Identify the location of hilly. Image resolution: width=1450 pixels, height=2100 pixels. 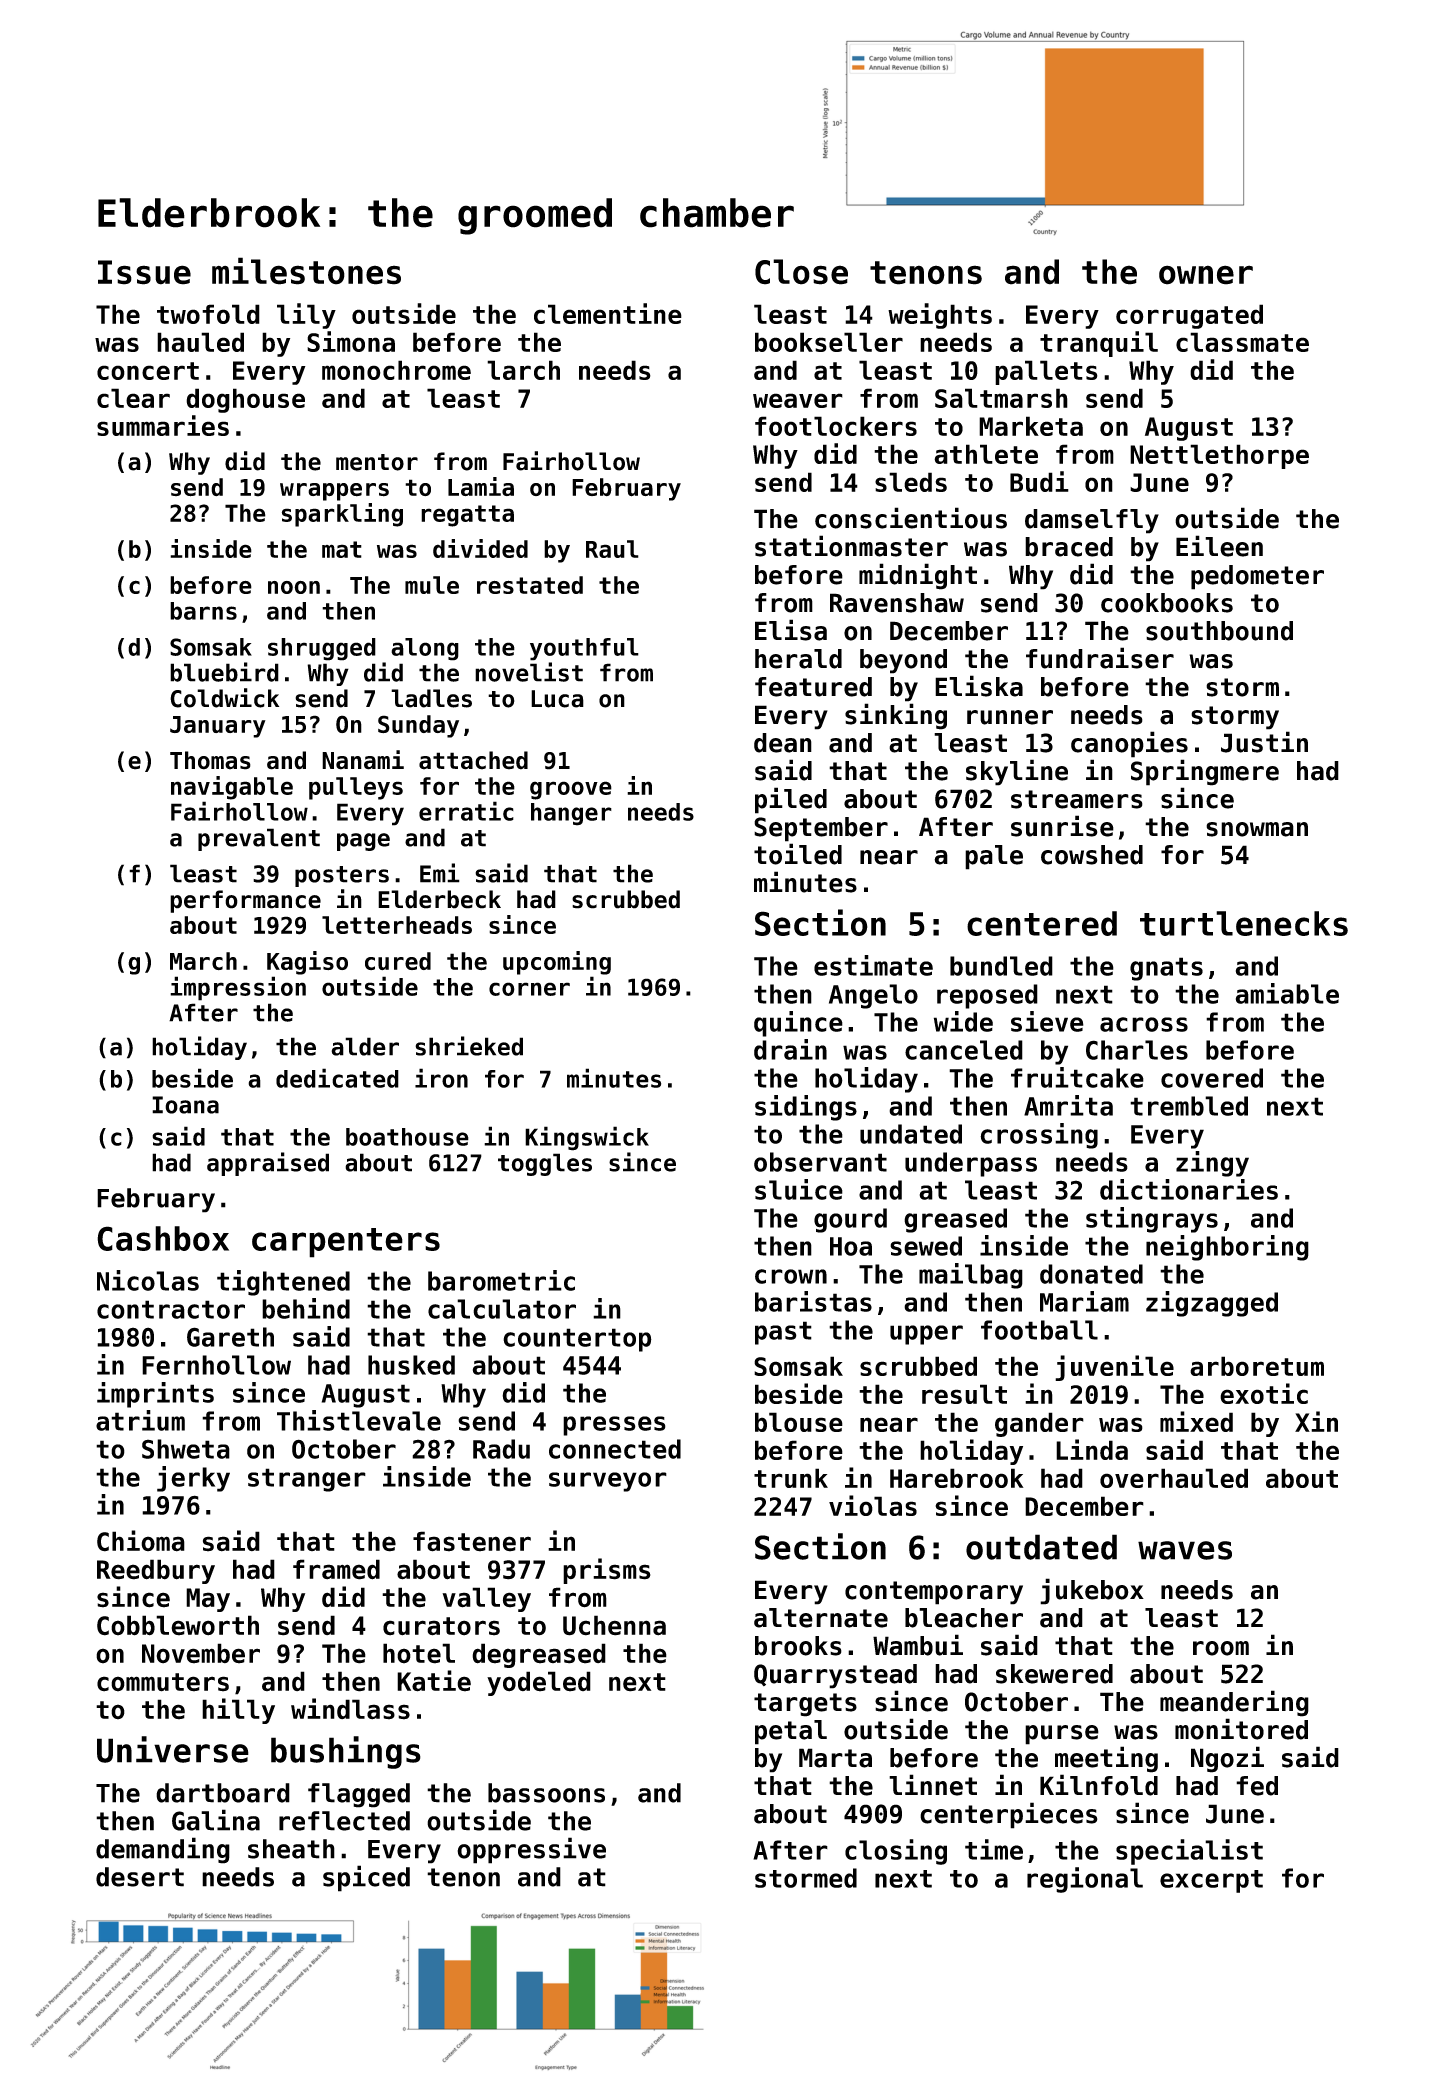
(238, 1711).
